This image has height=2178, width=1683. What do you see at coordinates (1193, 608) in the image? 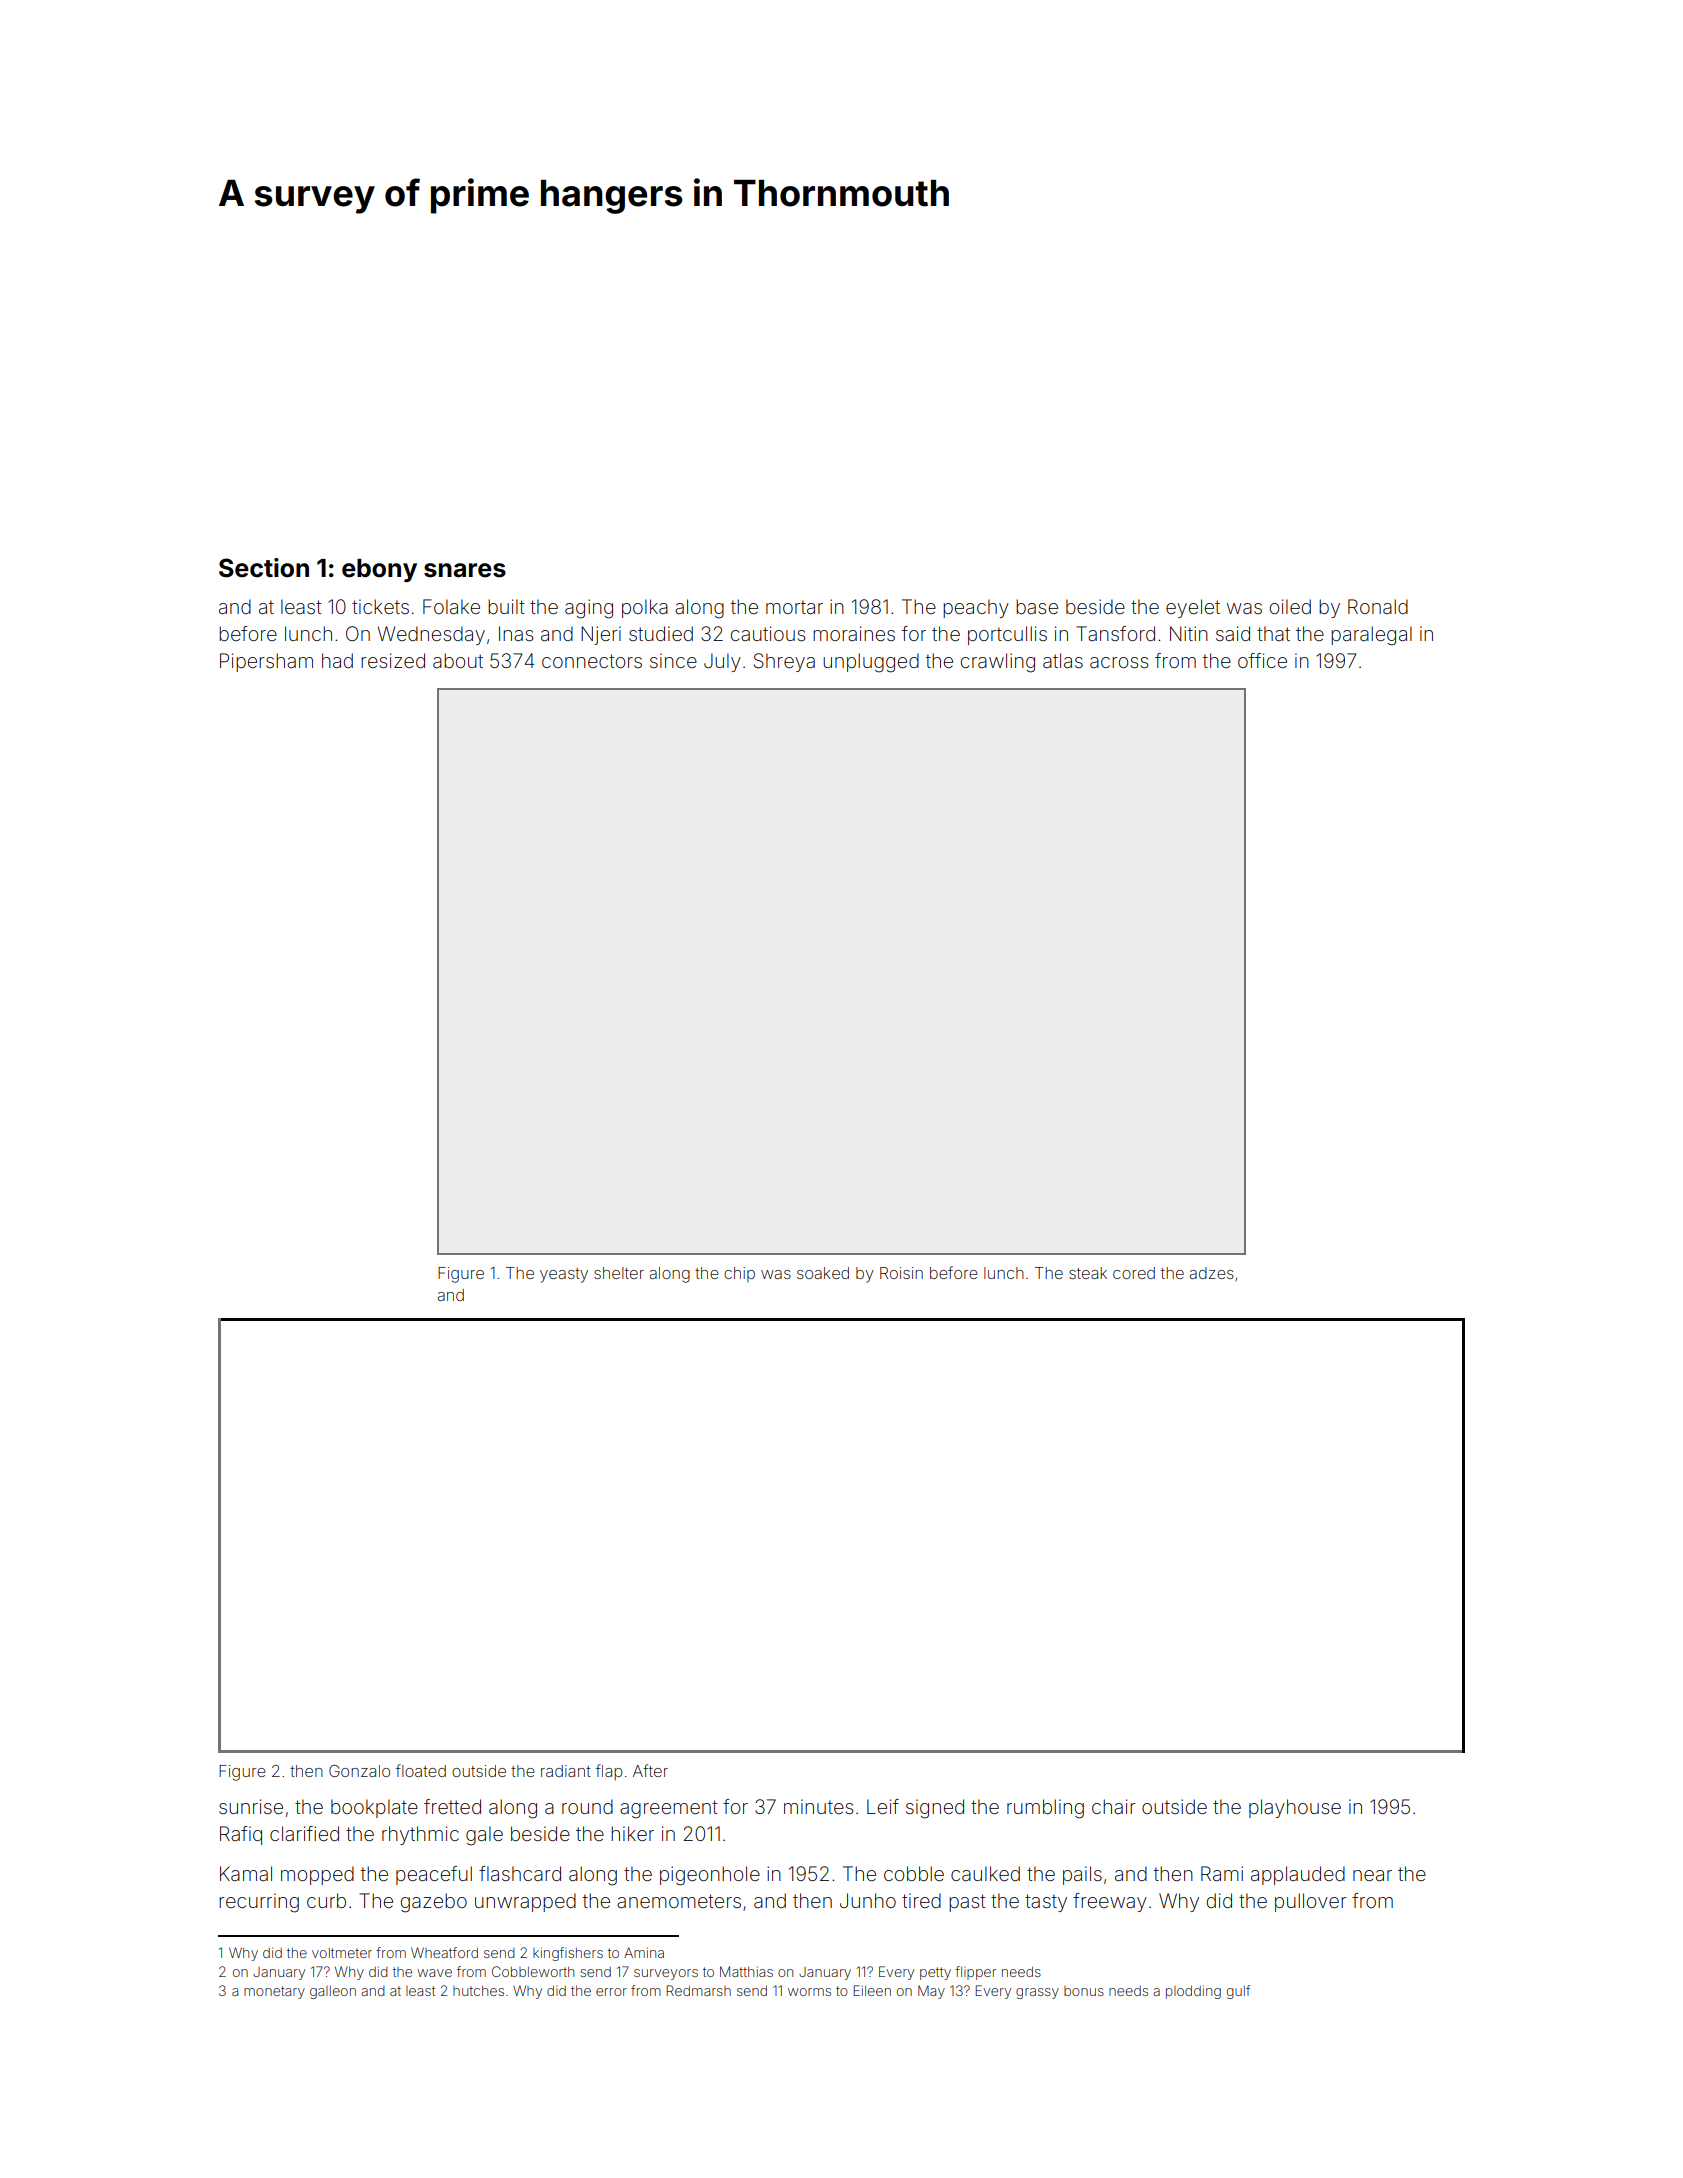
I see `eyelet` at bounding box center [1193, 608].
